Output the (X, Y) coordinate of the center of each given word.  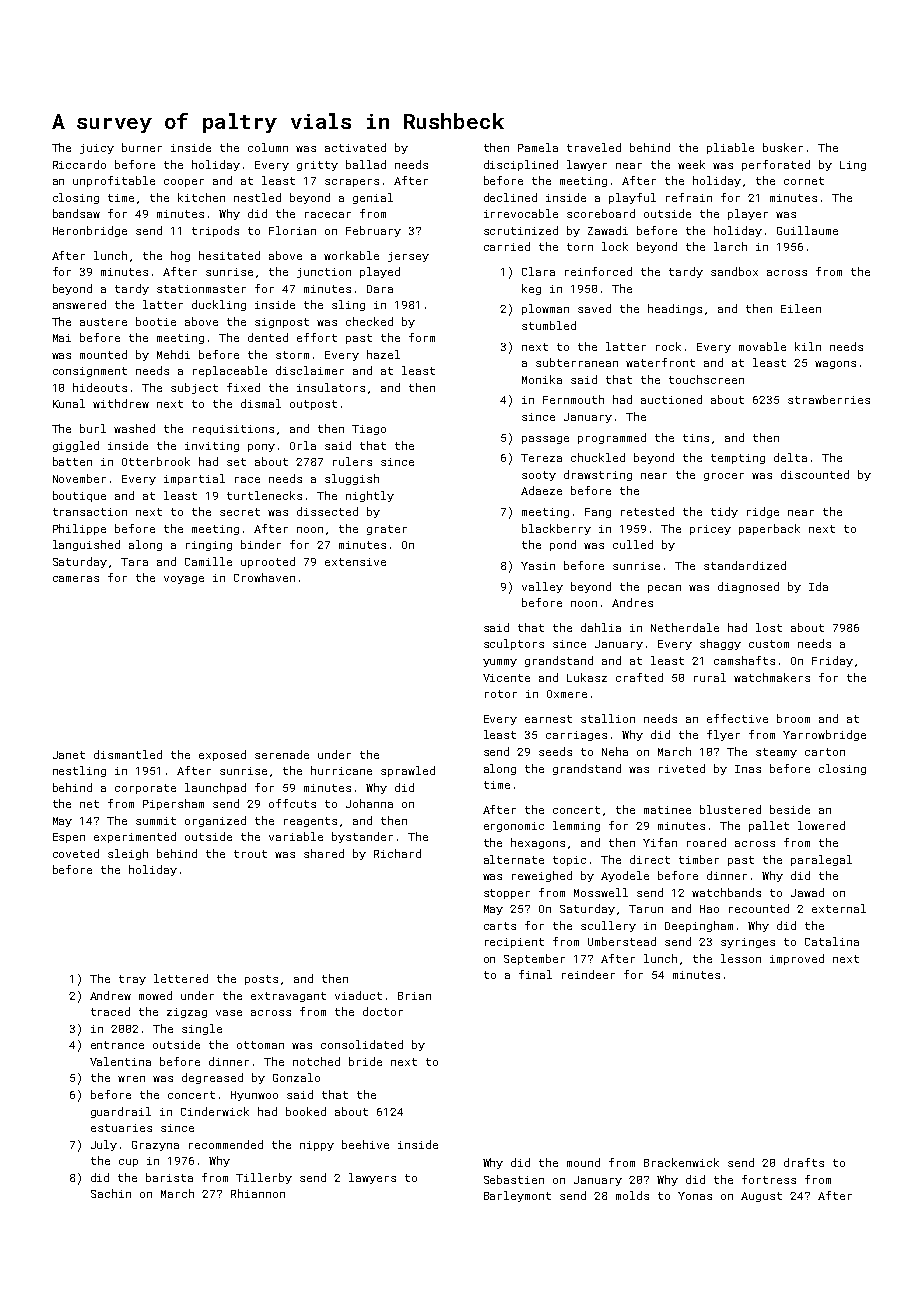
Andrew (110, 995)
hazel (383, 354)
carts (500, 926)
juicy (97, 149)
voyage (184, 580)
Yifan (660, 842)
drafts (804, 1162)
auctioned (671, 399)
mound (583, 1162)
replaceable (230, 371)
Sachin (111, 1193)
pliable (730, 148)
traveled (594, 147)
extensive (355, 562)
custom (769, 644)
